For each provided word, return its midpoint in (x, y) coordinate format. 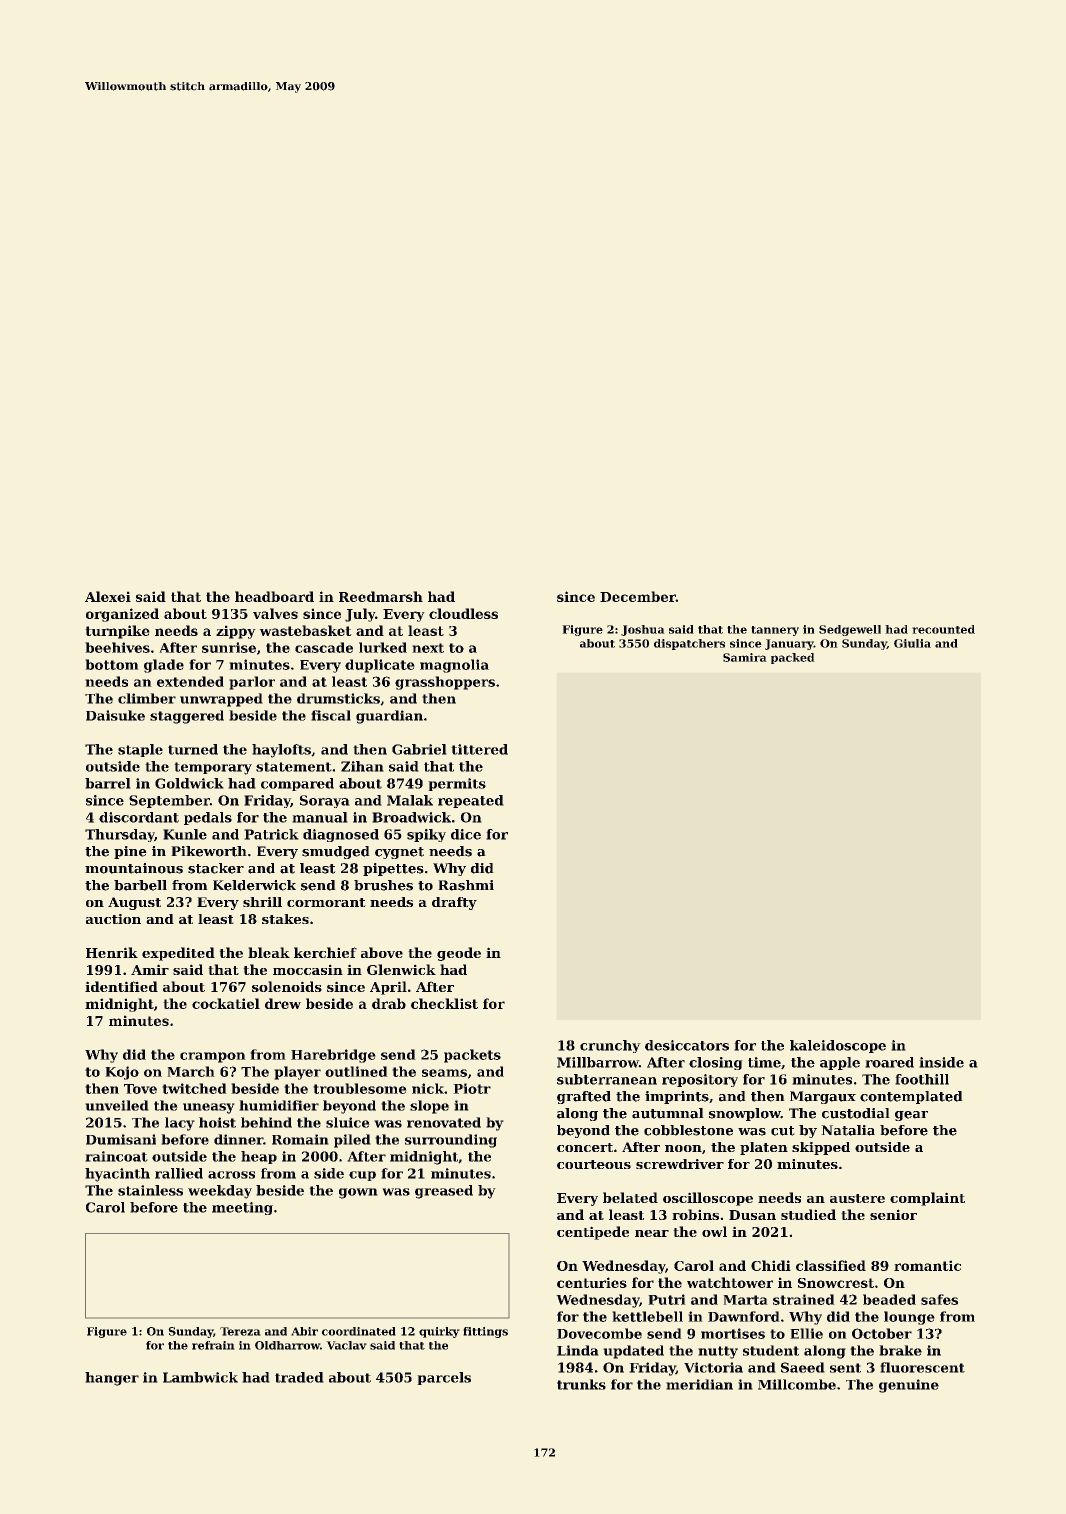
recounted (943, 629)
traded (299, 1377)
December (638, 596)
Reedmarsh (381, 596)
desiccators (687, 1045)
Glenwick (401, 969)
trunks (581, 1384)
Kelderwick (254, 885)
